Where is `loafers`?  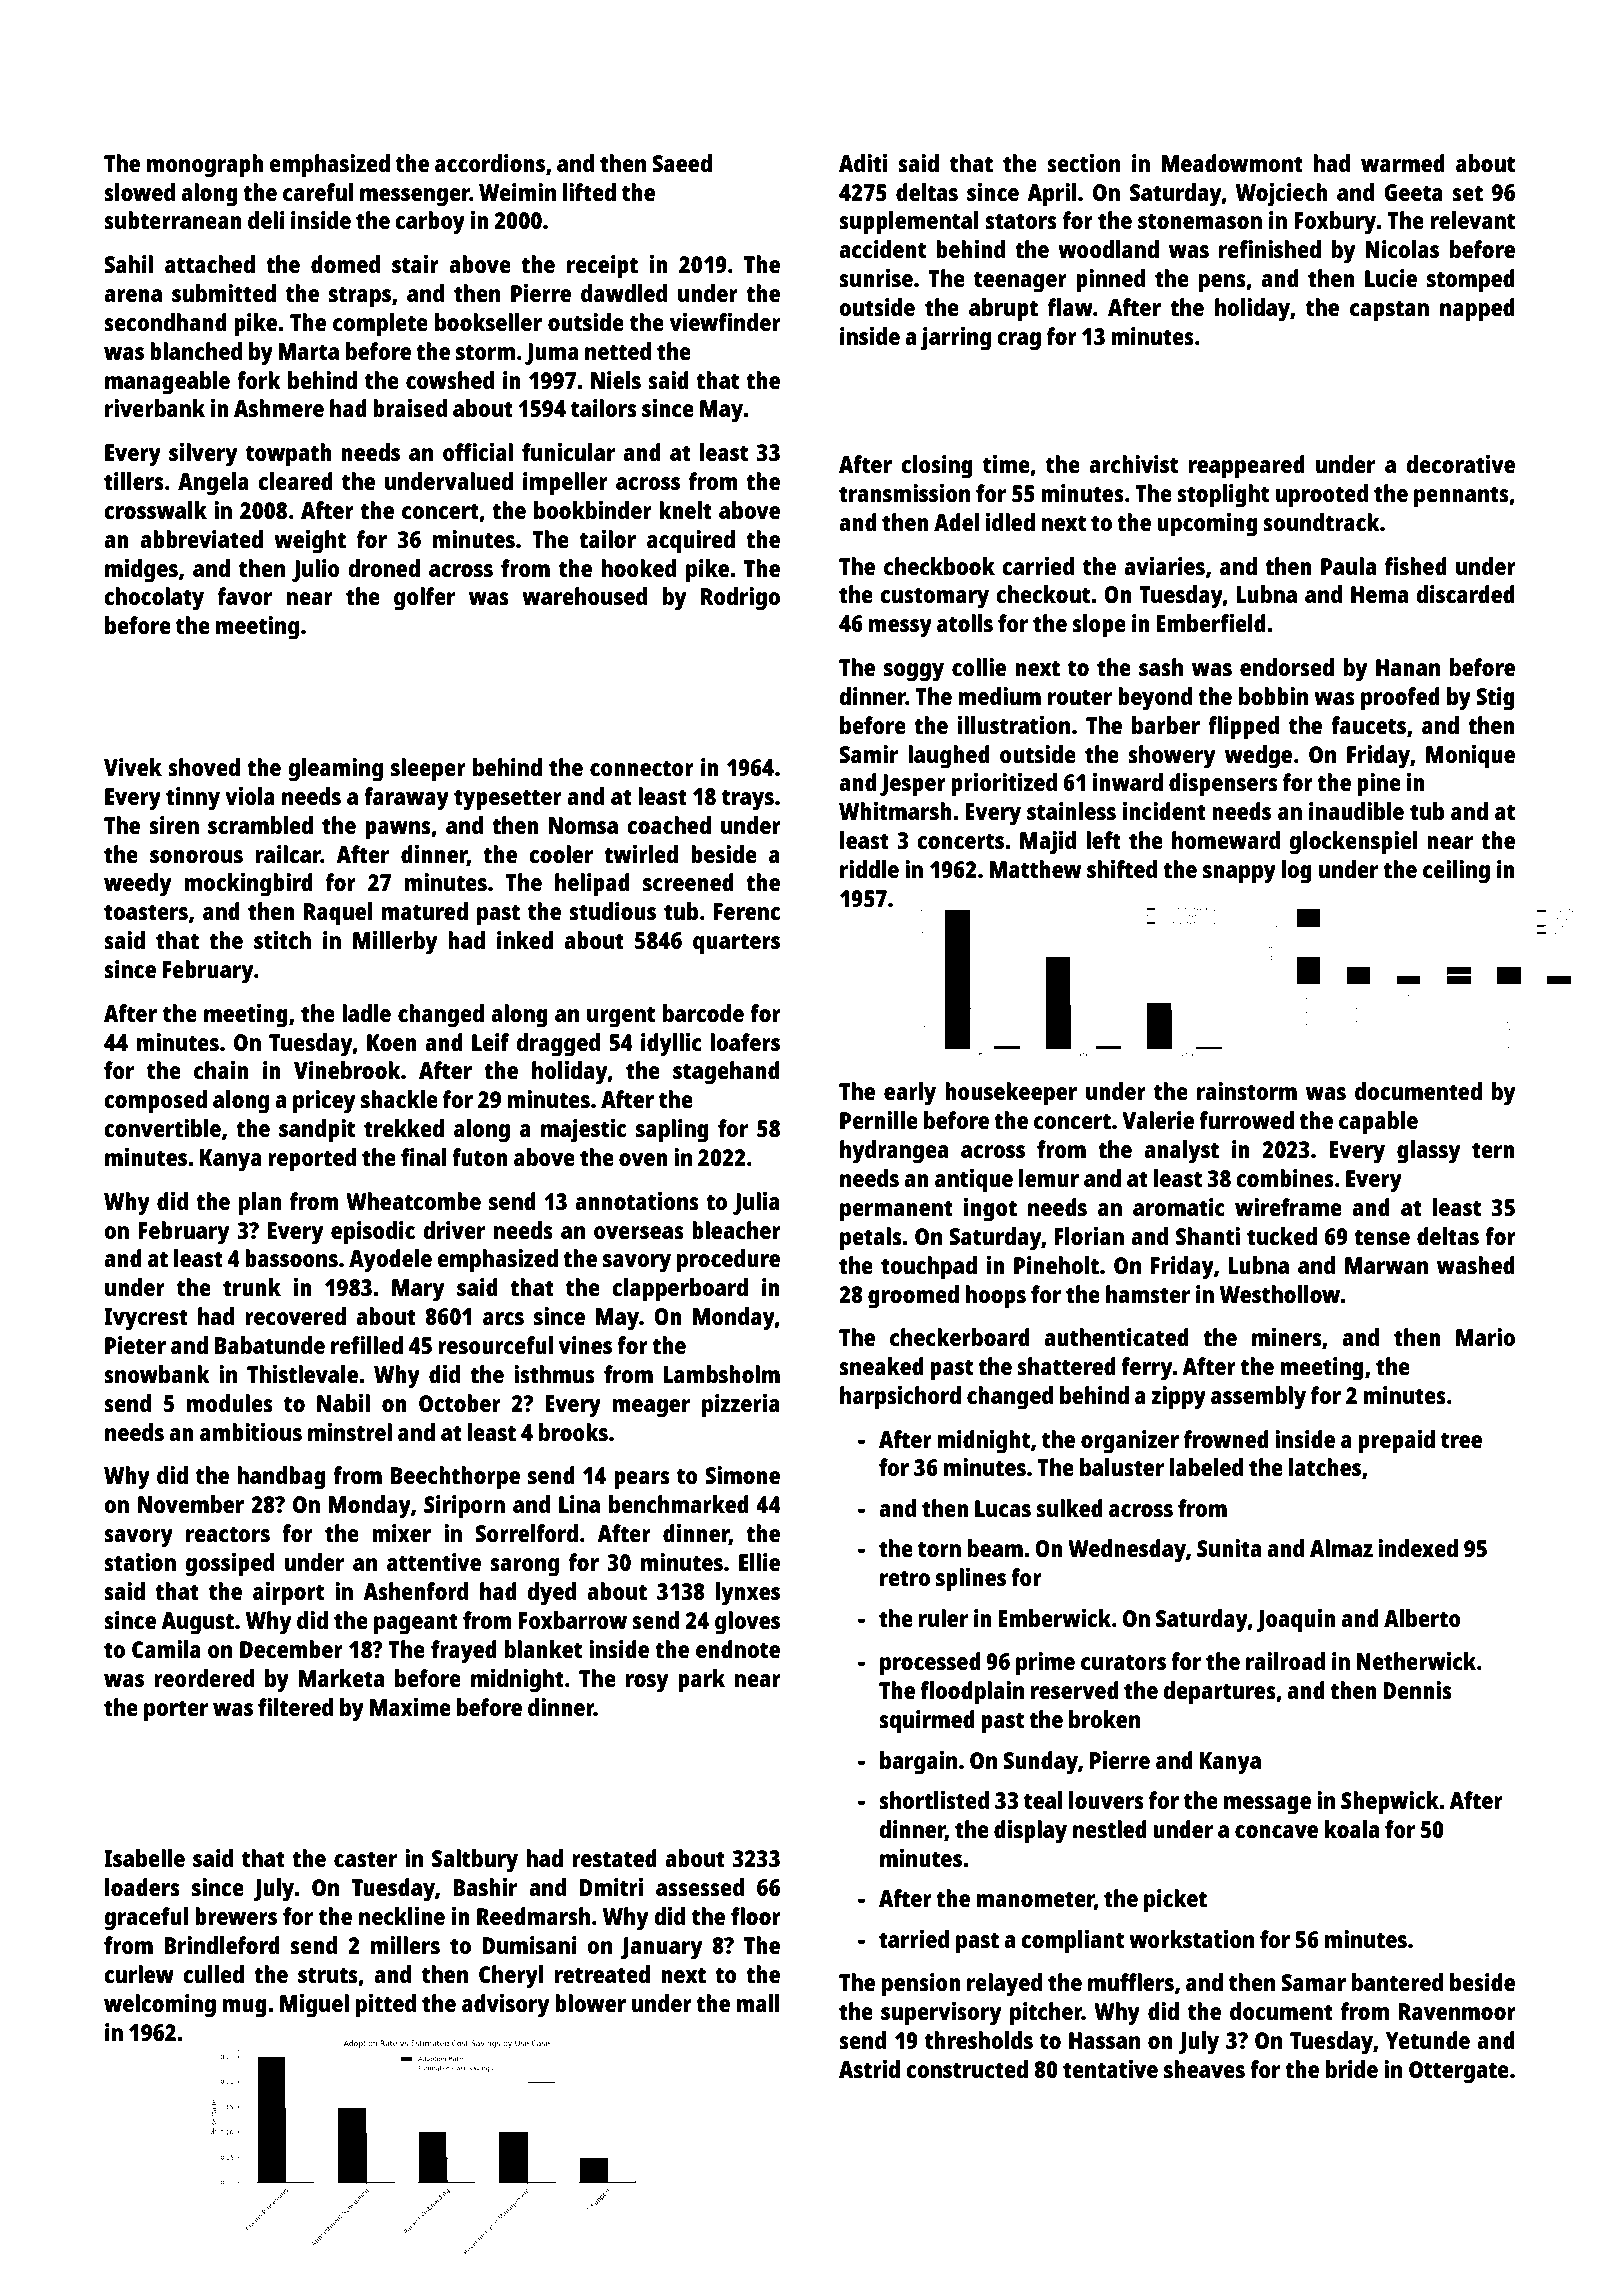 loafers is located at coordinates (745, 1042).
